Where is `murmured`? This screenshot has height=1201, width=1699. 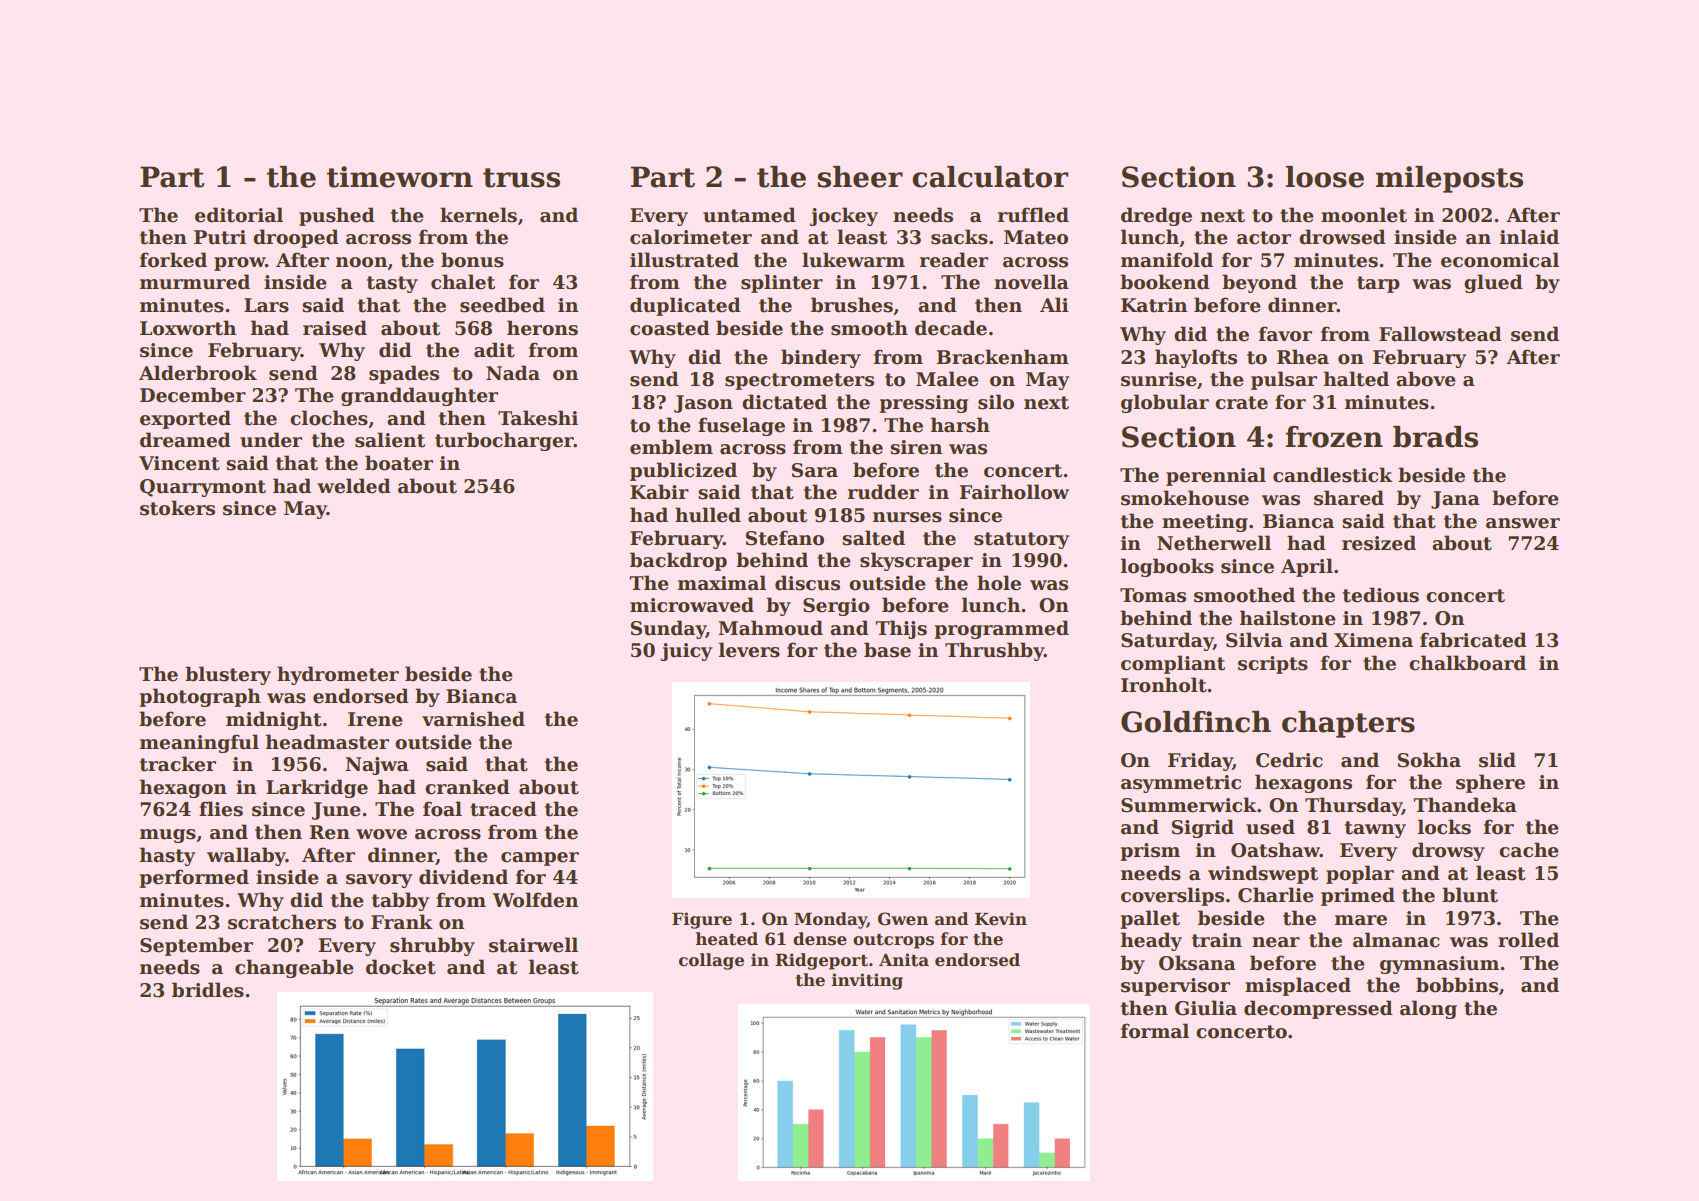 murmured is located at coordinates (195, 282).
